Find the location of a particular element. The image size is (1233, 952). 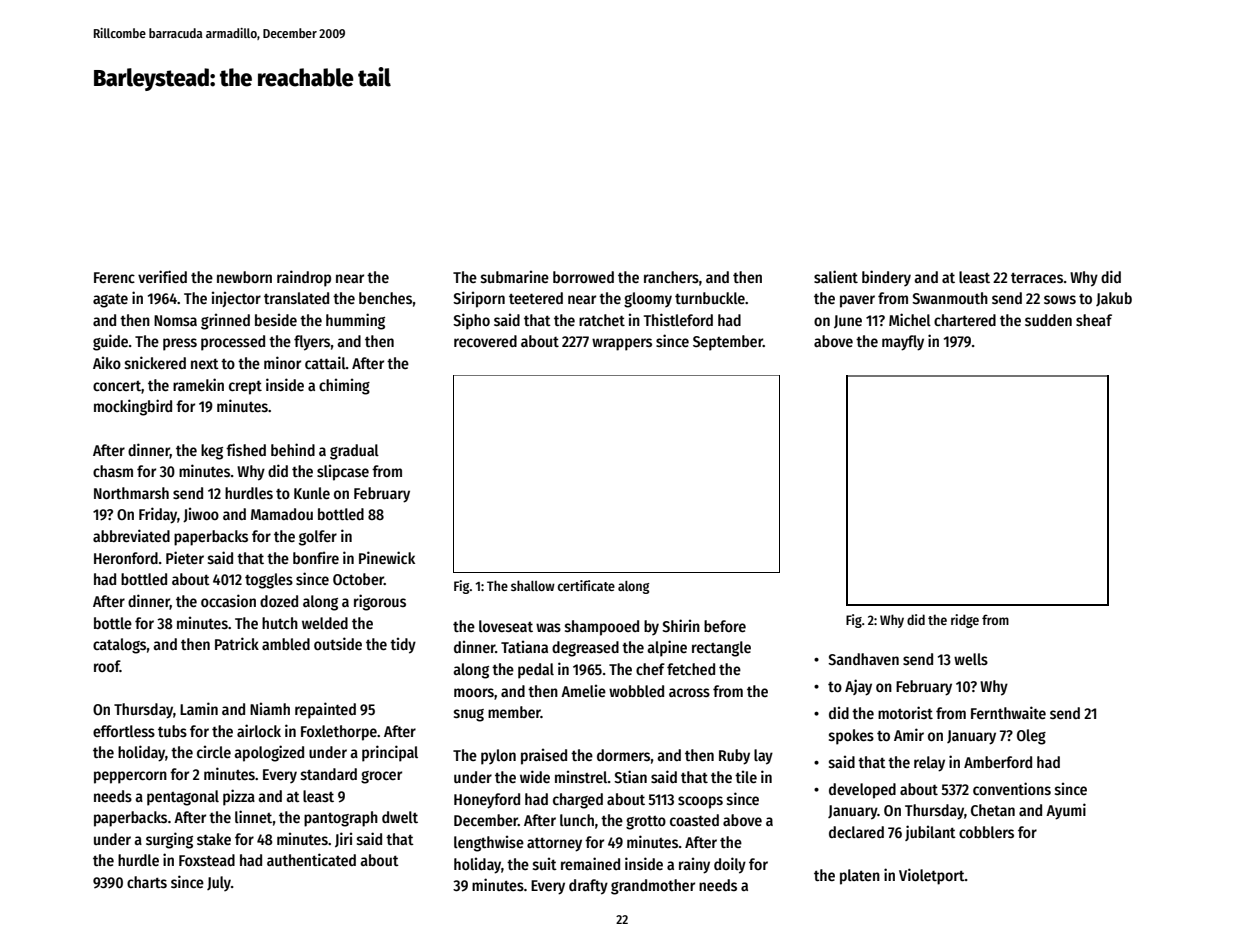

ridge is located at coordinates (965, 621).
